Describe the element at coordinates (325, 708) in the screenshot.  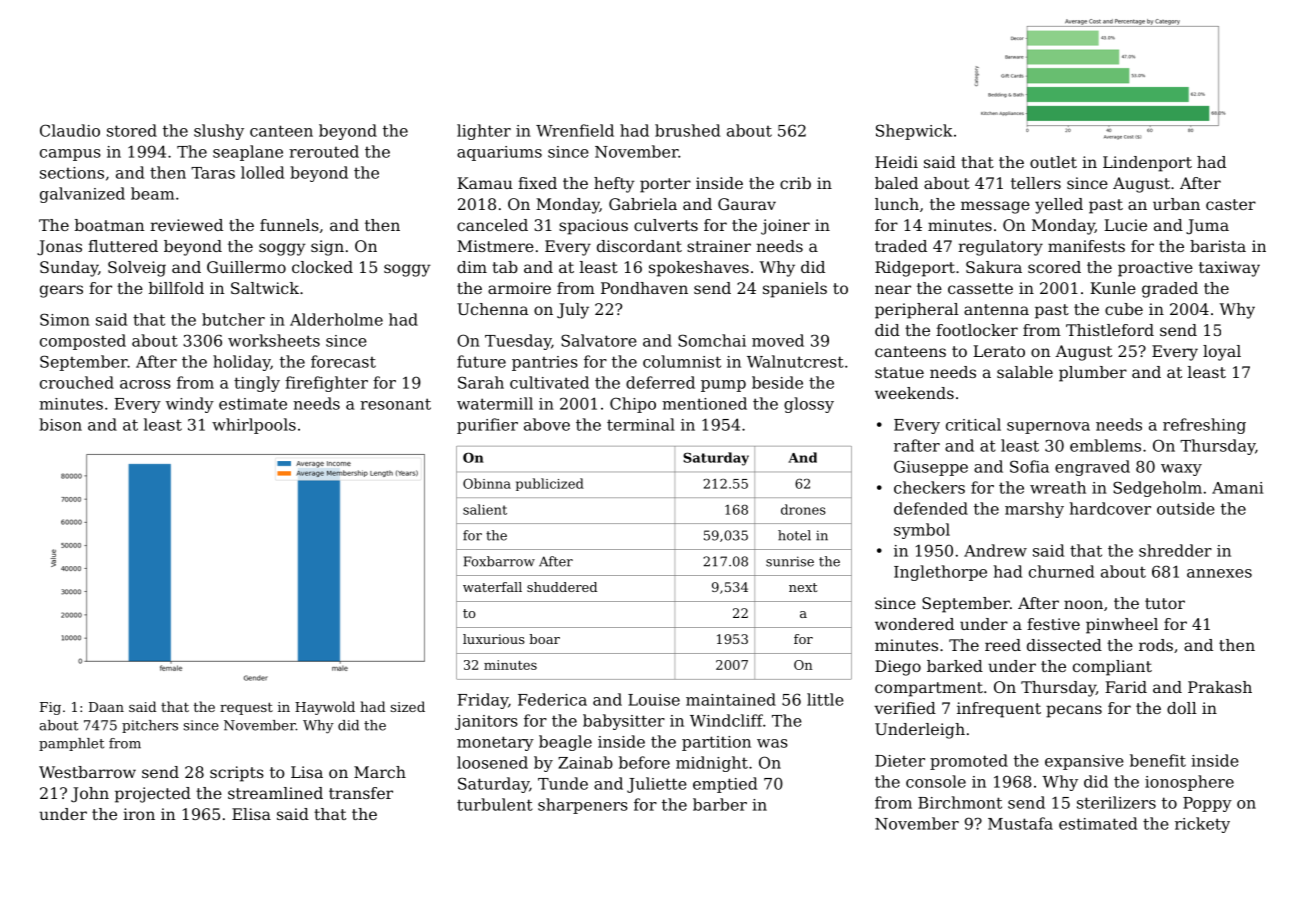
I see `Haywold` at that location.
